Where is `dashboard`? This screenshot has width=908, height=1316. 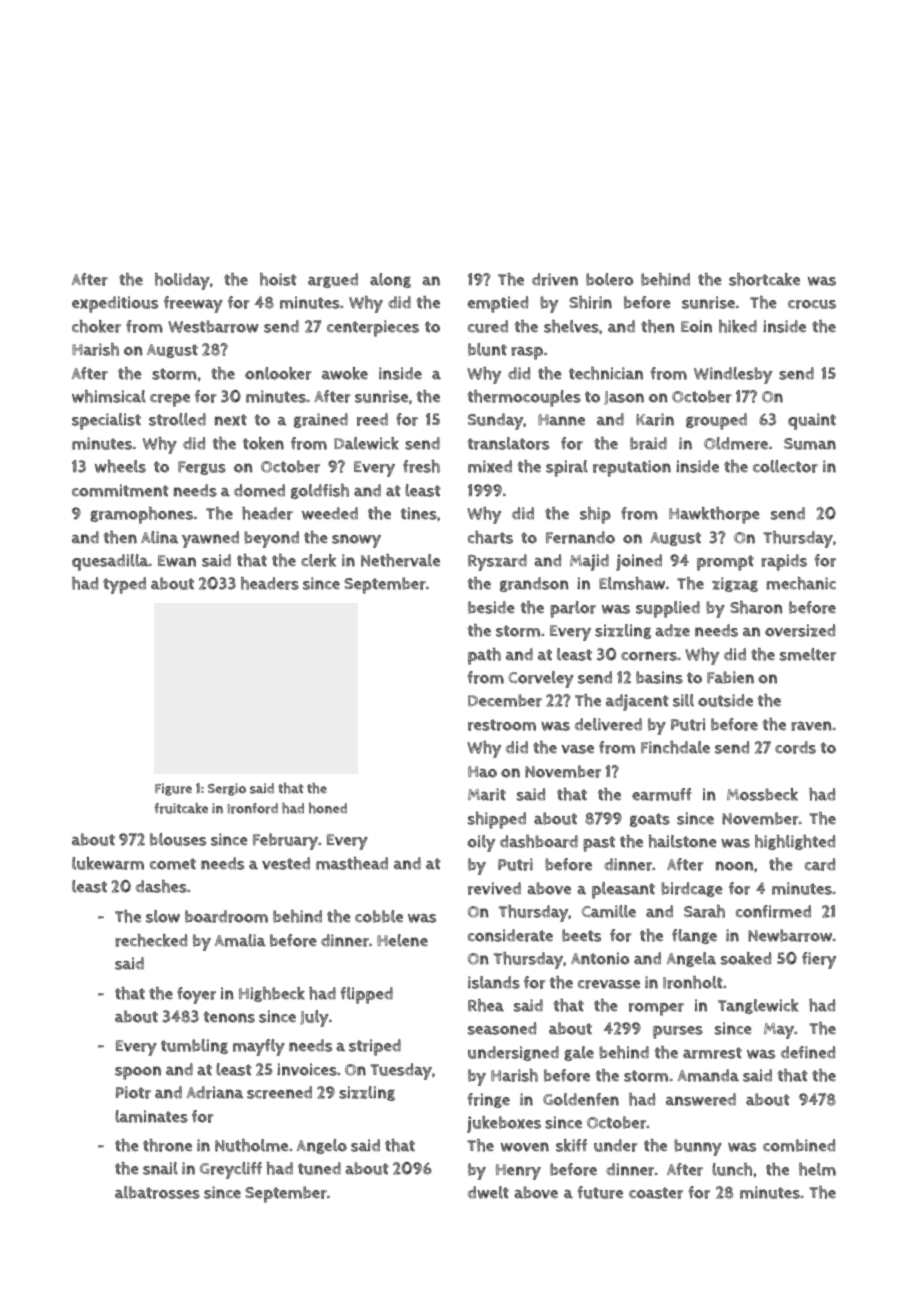 dashboard is located at coordinates (539, 841).
